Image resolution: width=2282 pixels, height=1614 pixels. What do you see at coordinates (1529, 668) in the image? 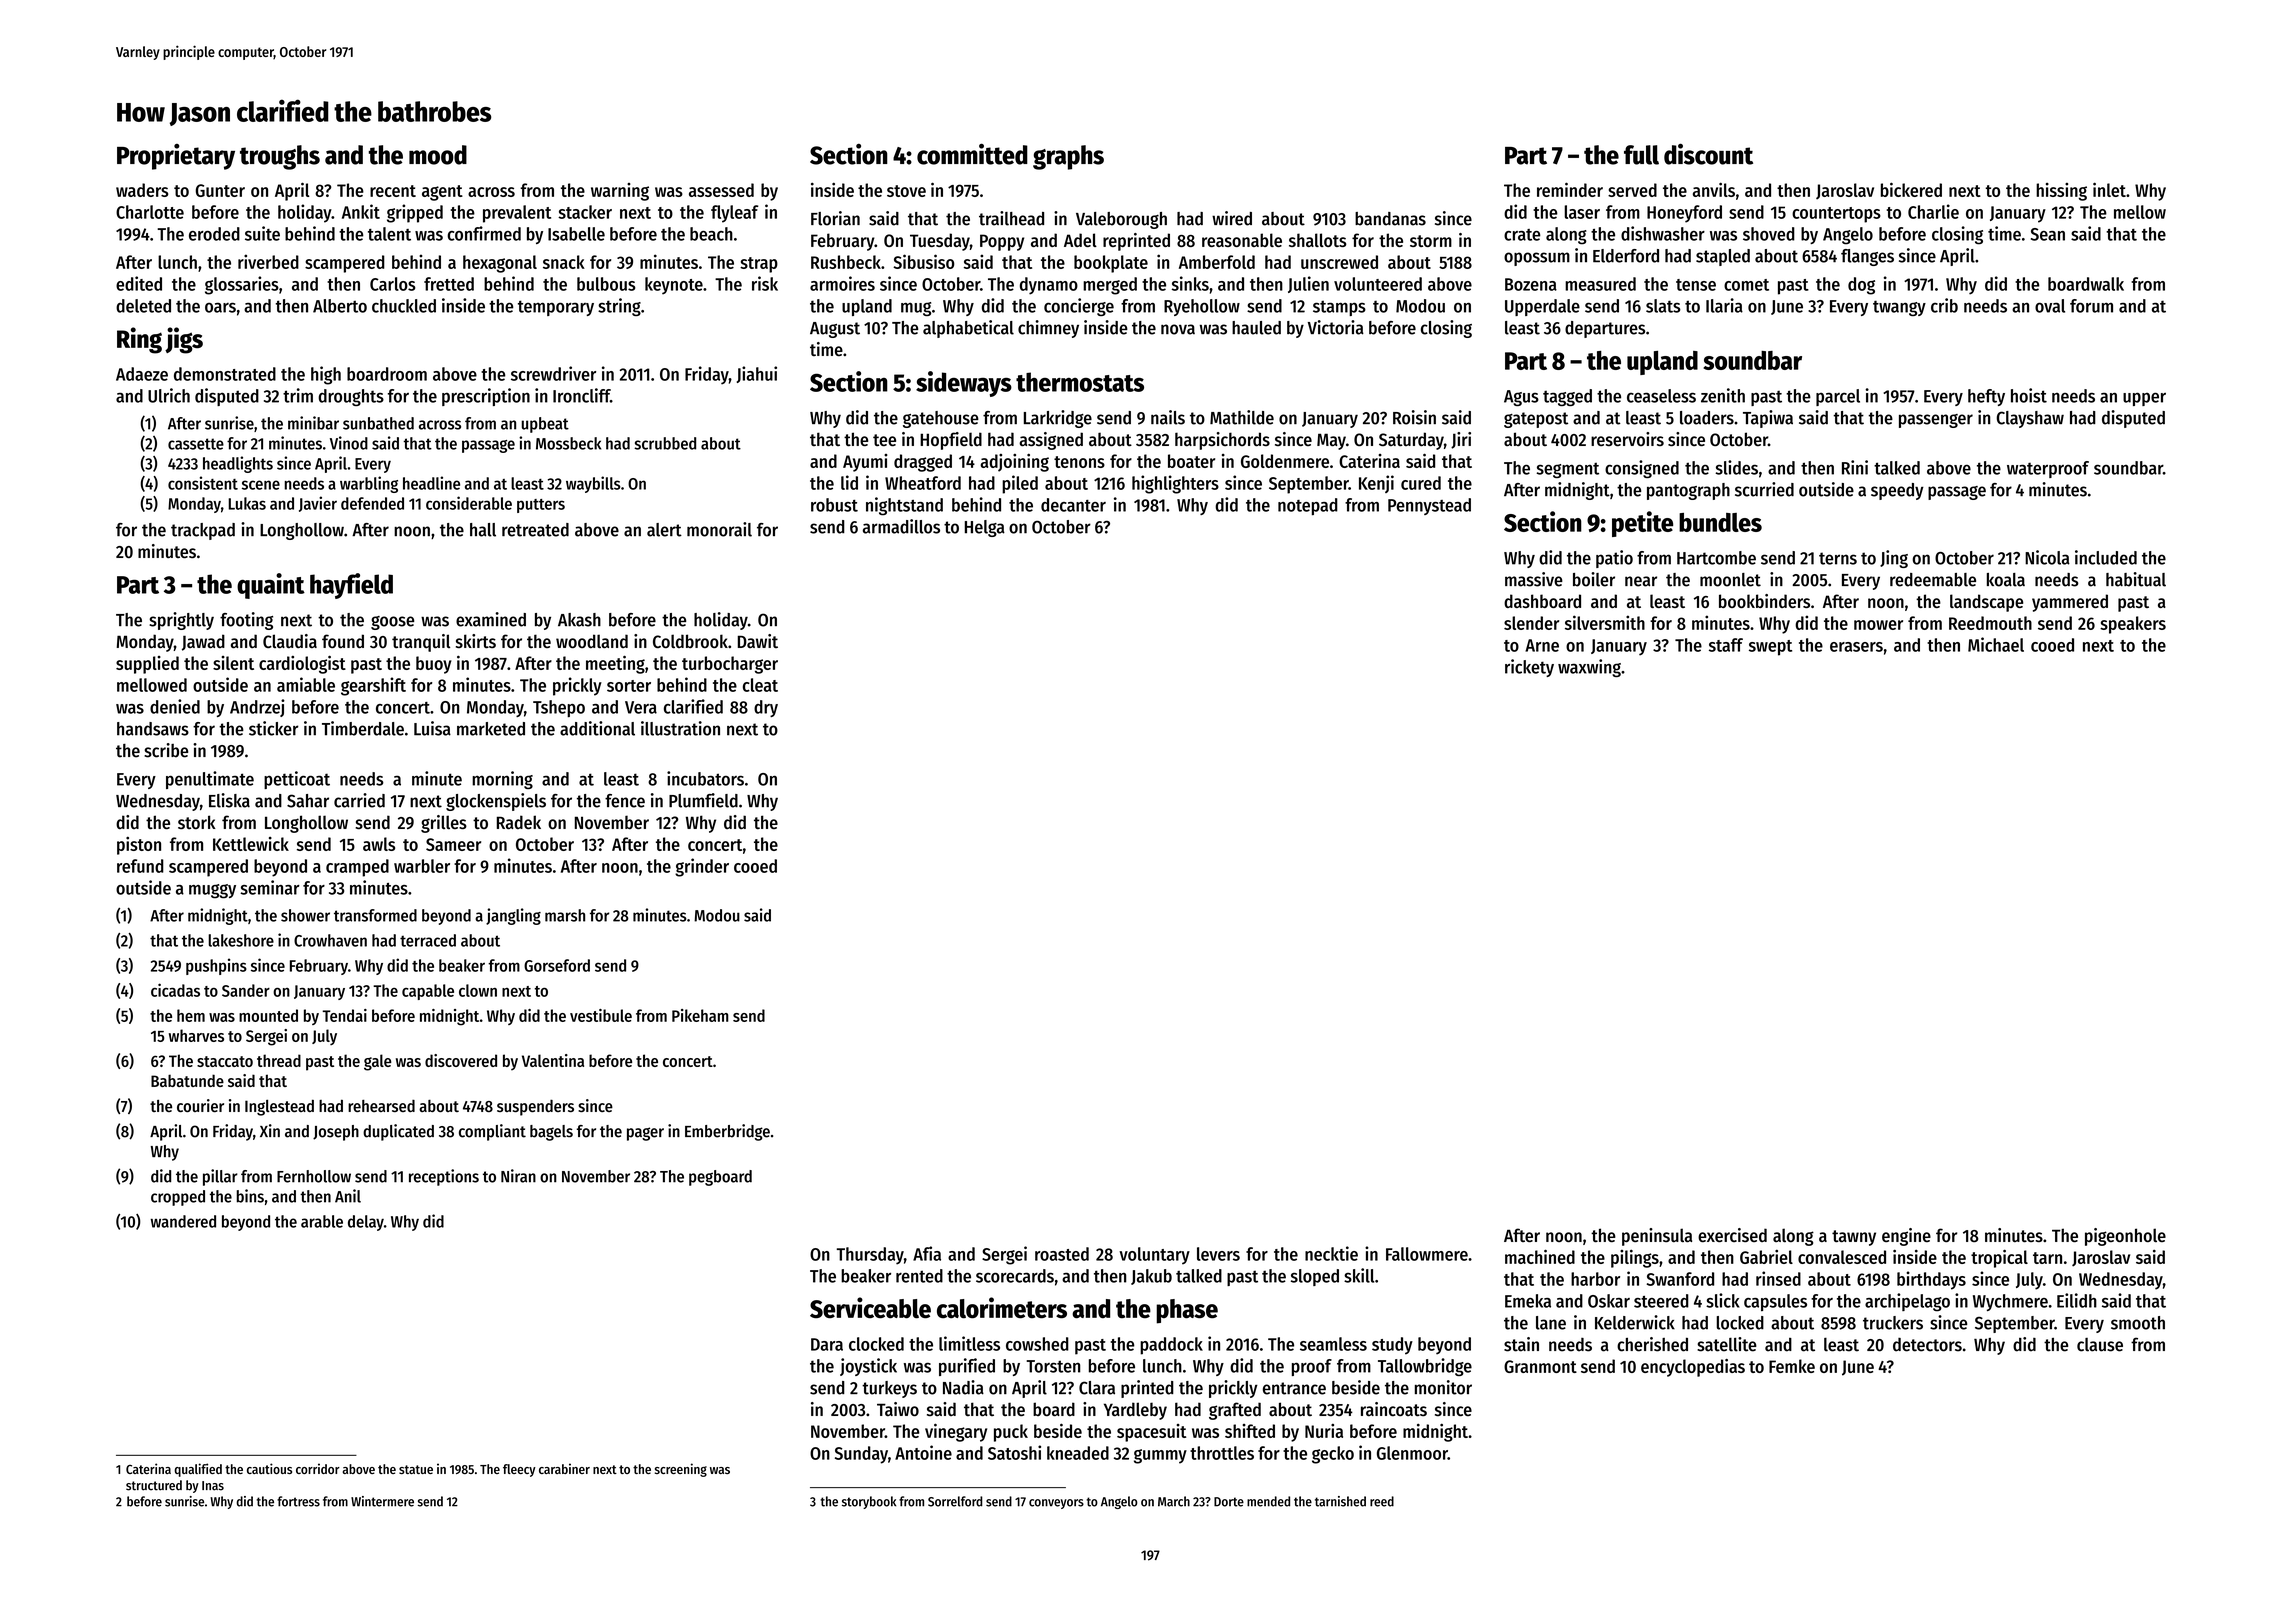
I see `rickety` at bounding box center [1529, 668].
